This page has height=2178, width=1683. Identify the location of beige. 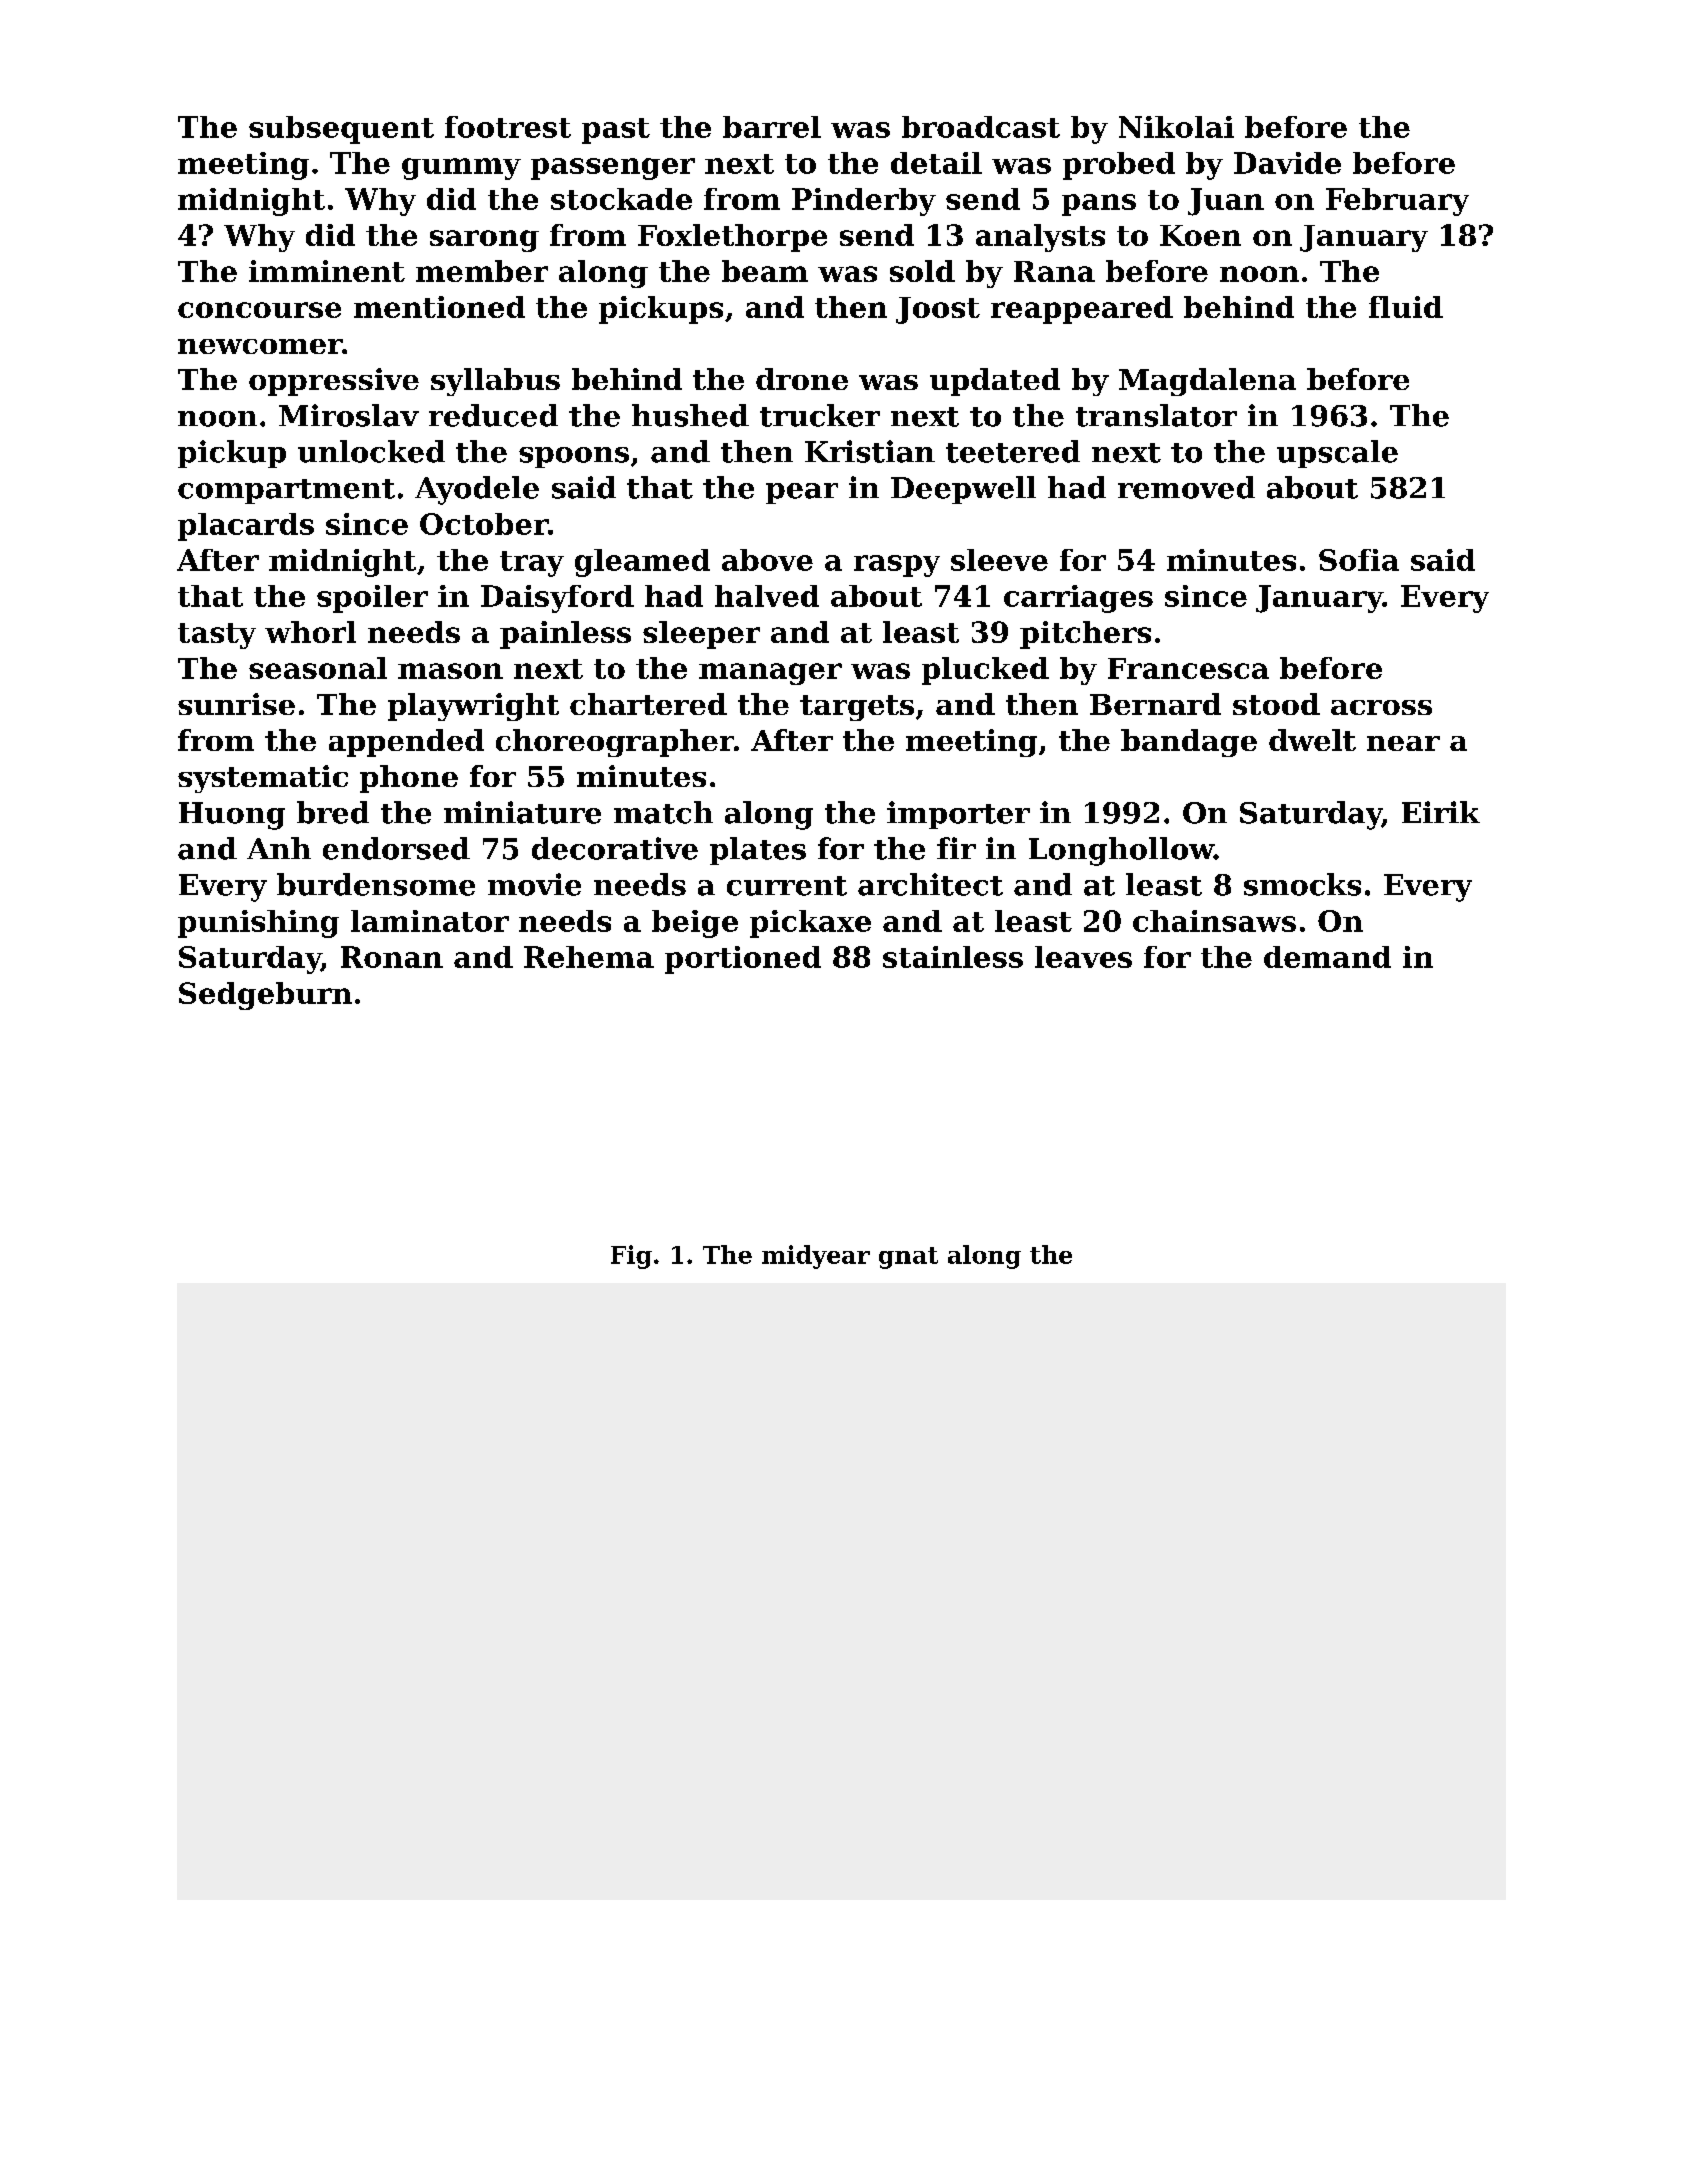
(695, 924).
